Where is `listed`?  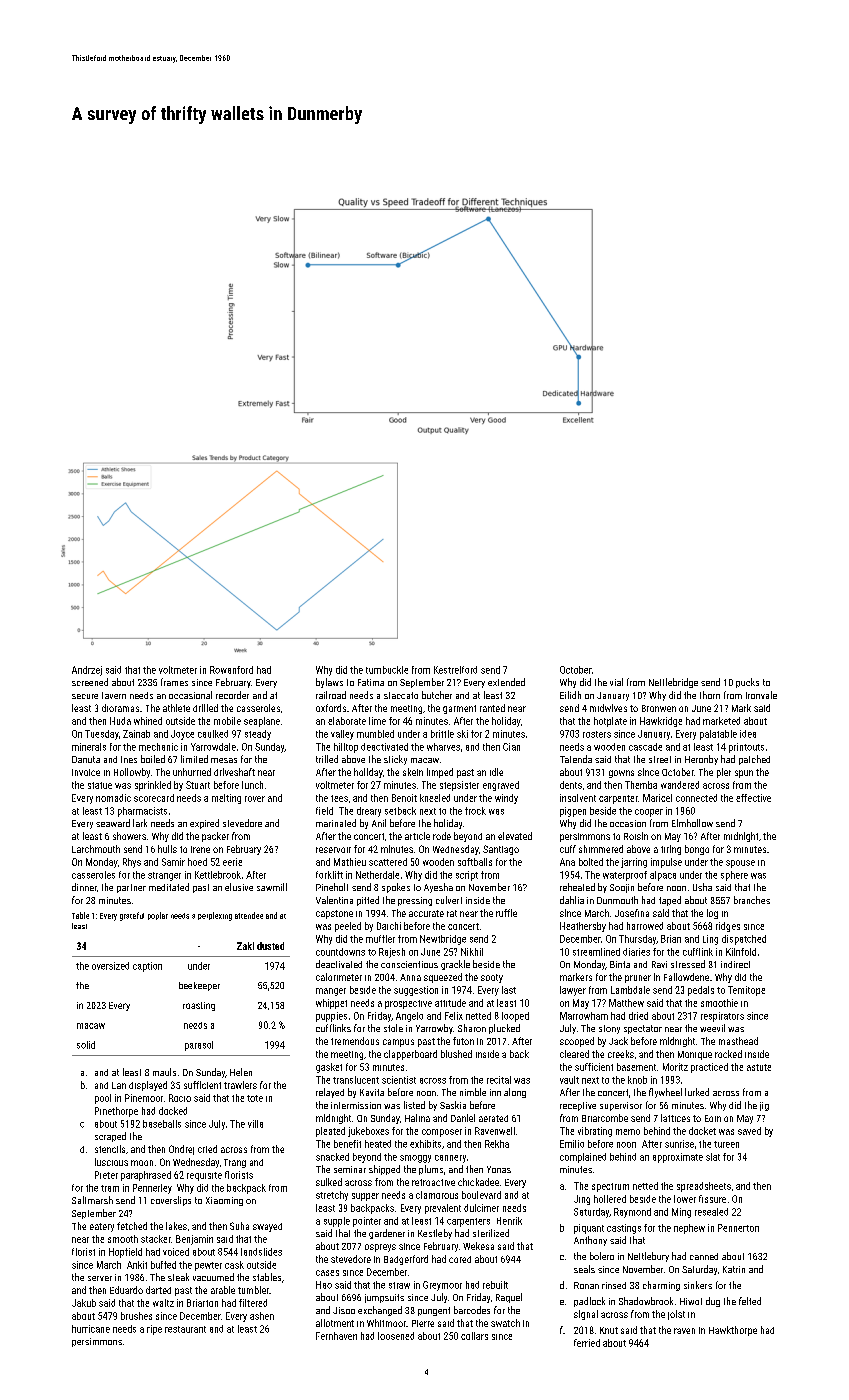 listed is located at coordinates (414, 1105).
